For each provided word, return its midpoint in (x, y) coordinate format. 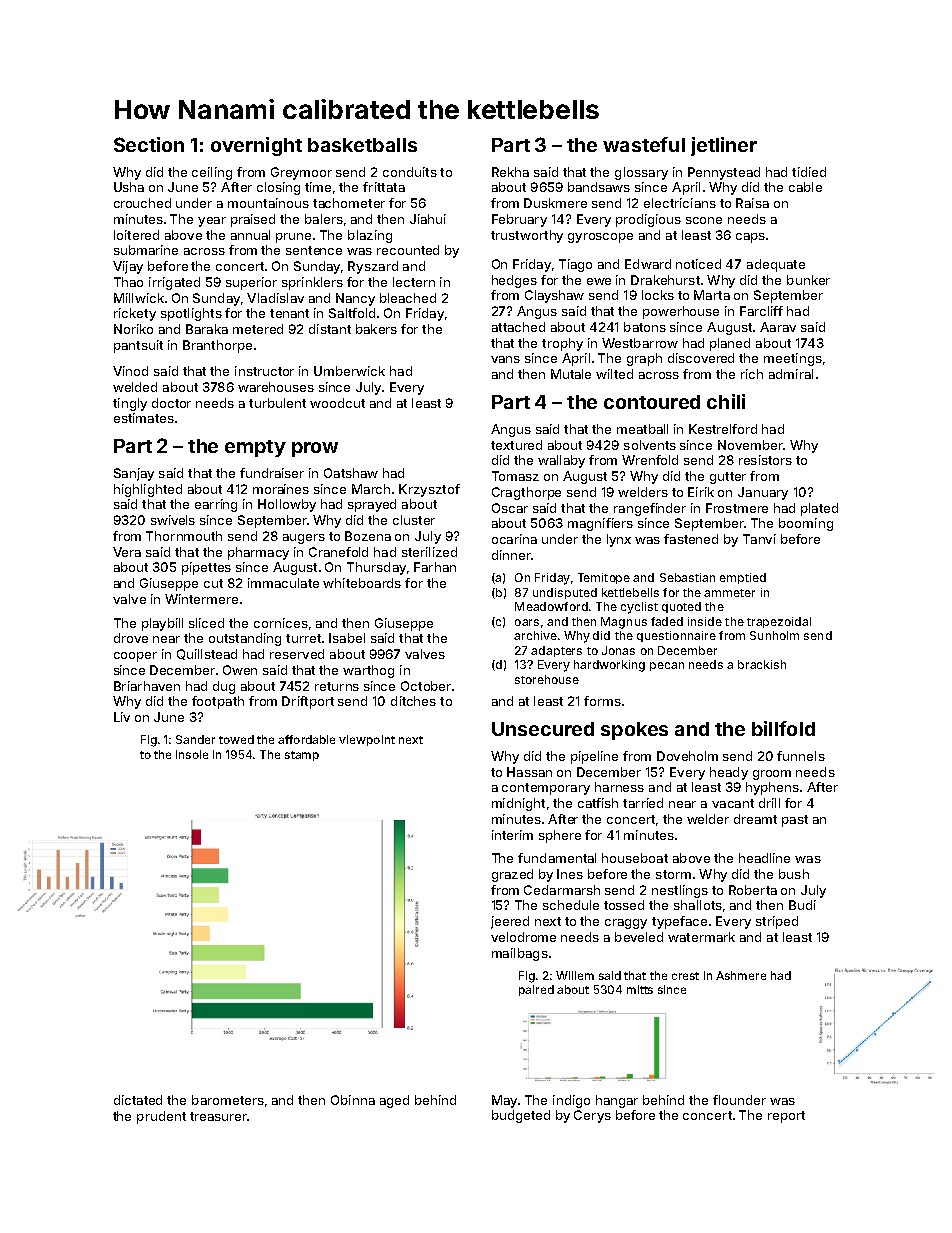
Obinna (353, 1100)
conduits (410, 172)
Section (149, 144)
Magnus (624, 623)
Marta (712, 295)
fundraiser (272, 473)
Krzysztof (429, 490)
